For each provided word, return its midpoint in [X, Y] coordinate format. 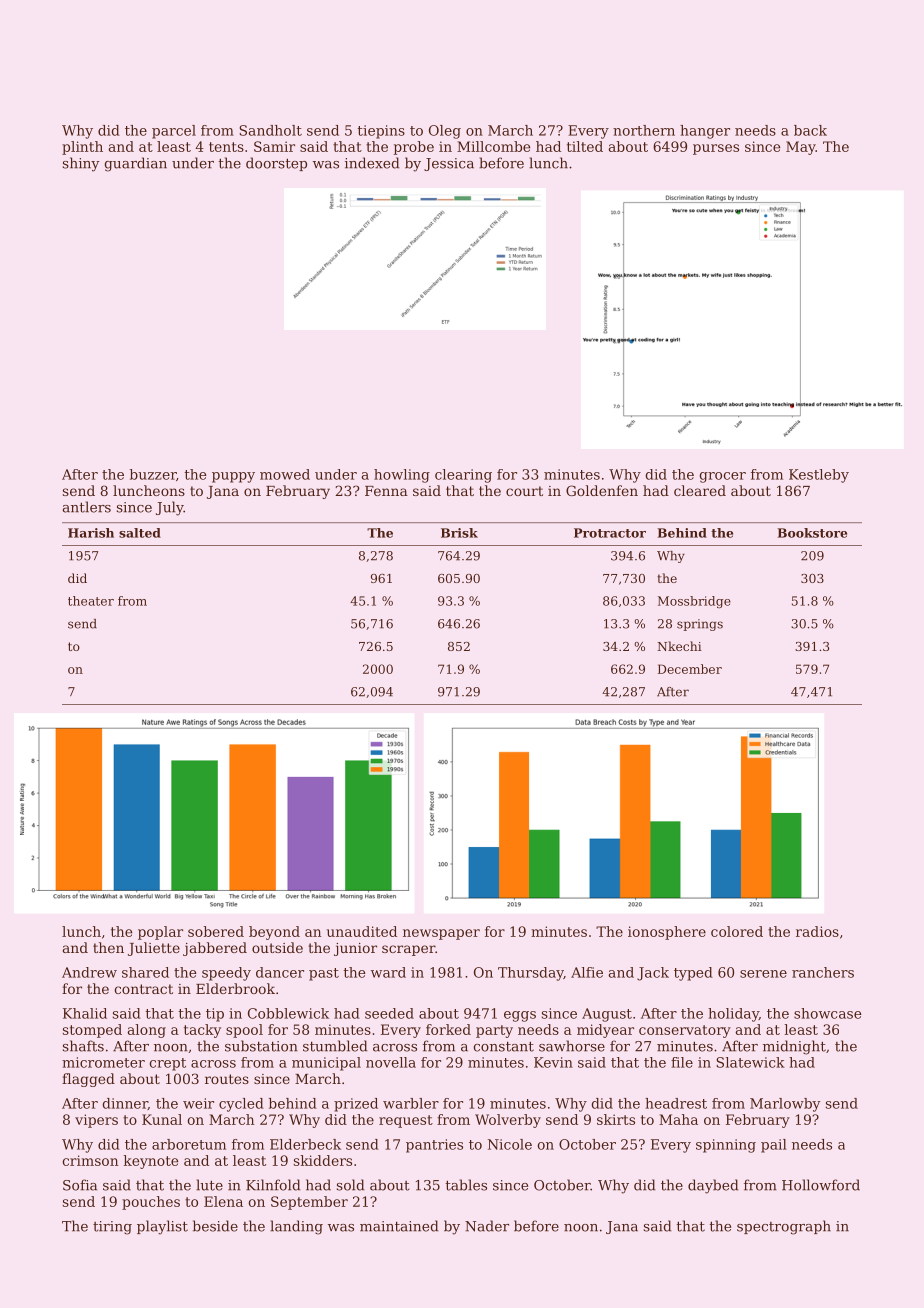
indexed [372, 163]
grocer [723, 477]
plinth [82, 148]
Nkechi [679, 646]
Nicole [510, 1144]
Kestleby [819, 476]
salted [140, 533]
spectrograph [784, 1227]
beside [215, 1226]
